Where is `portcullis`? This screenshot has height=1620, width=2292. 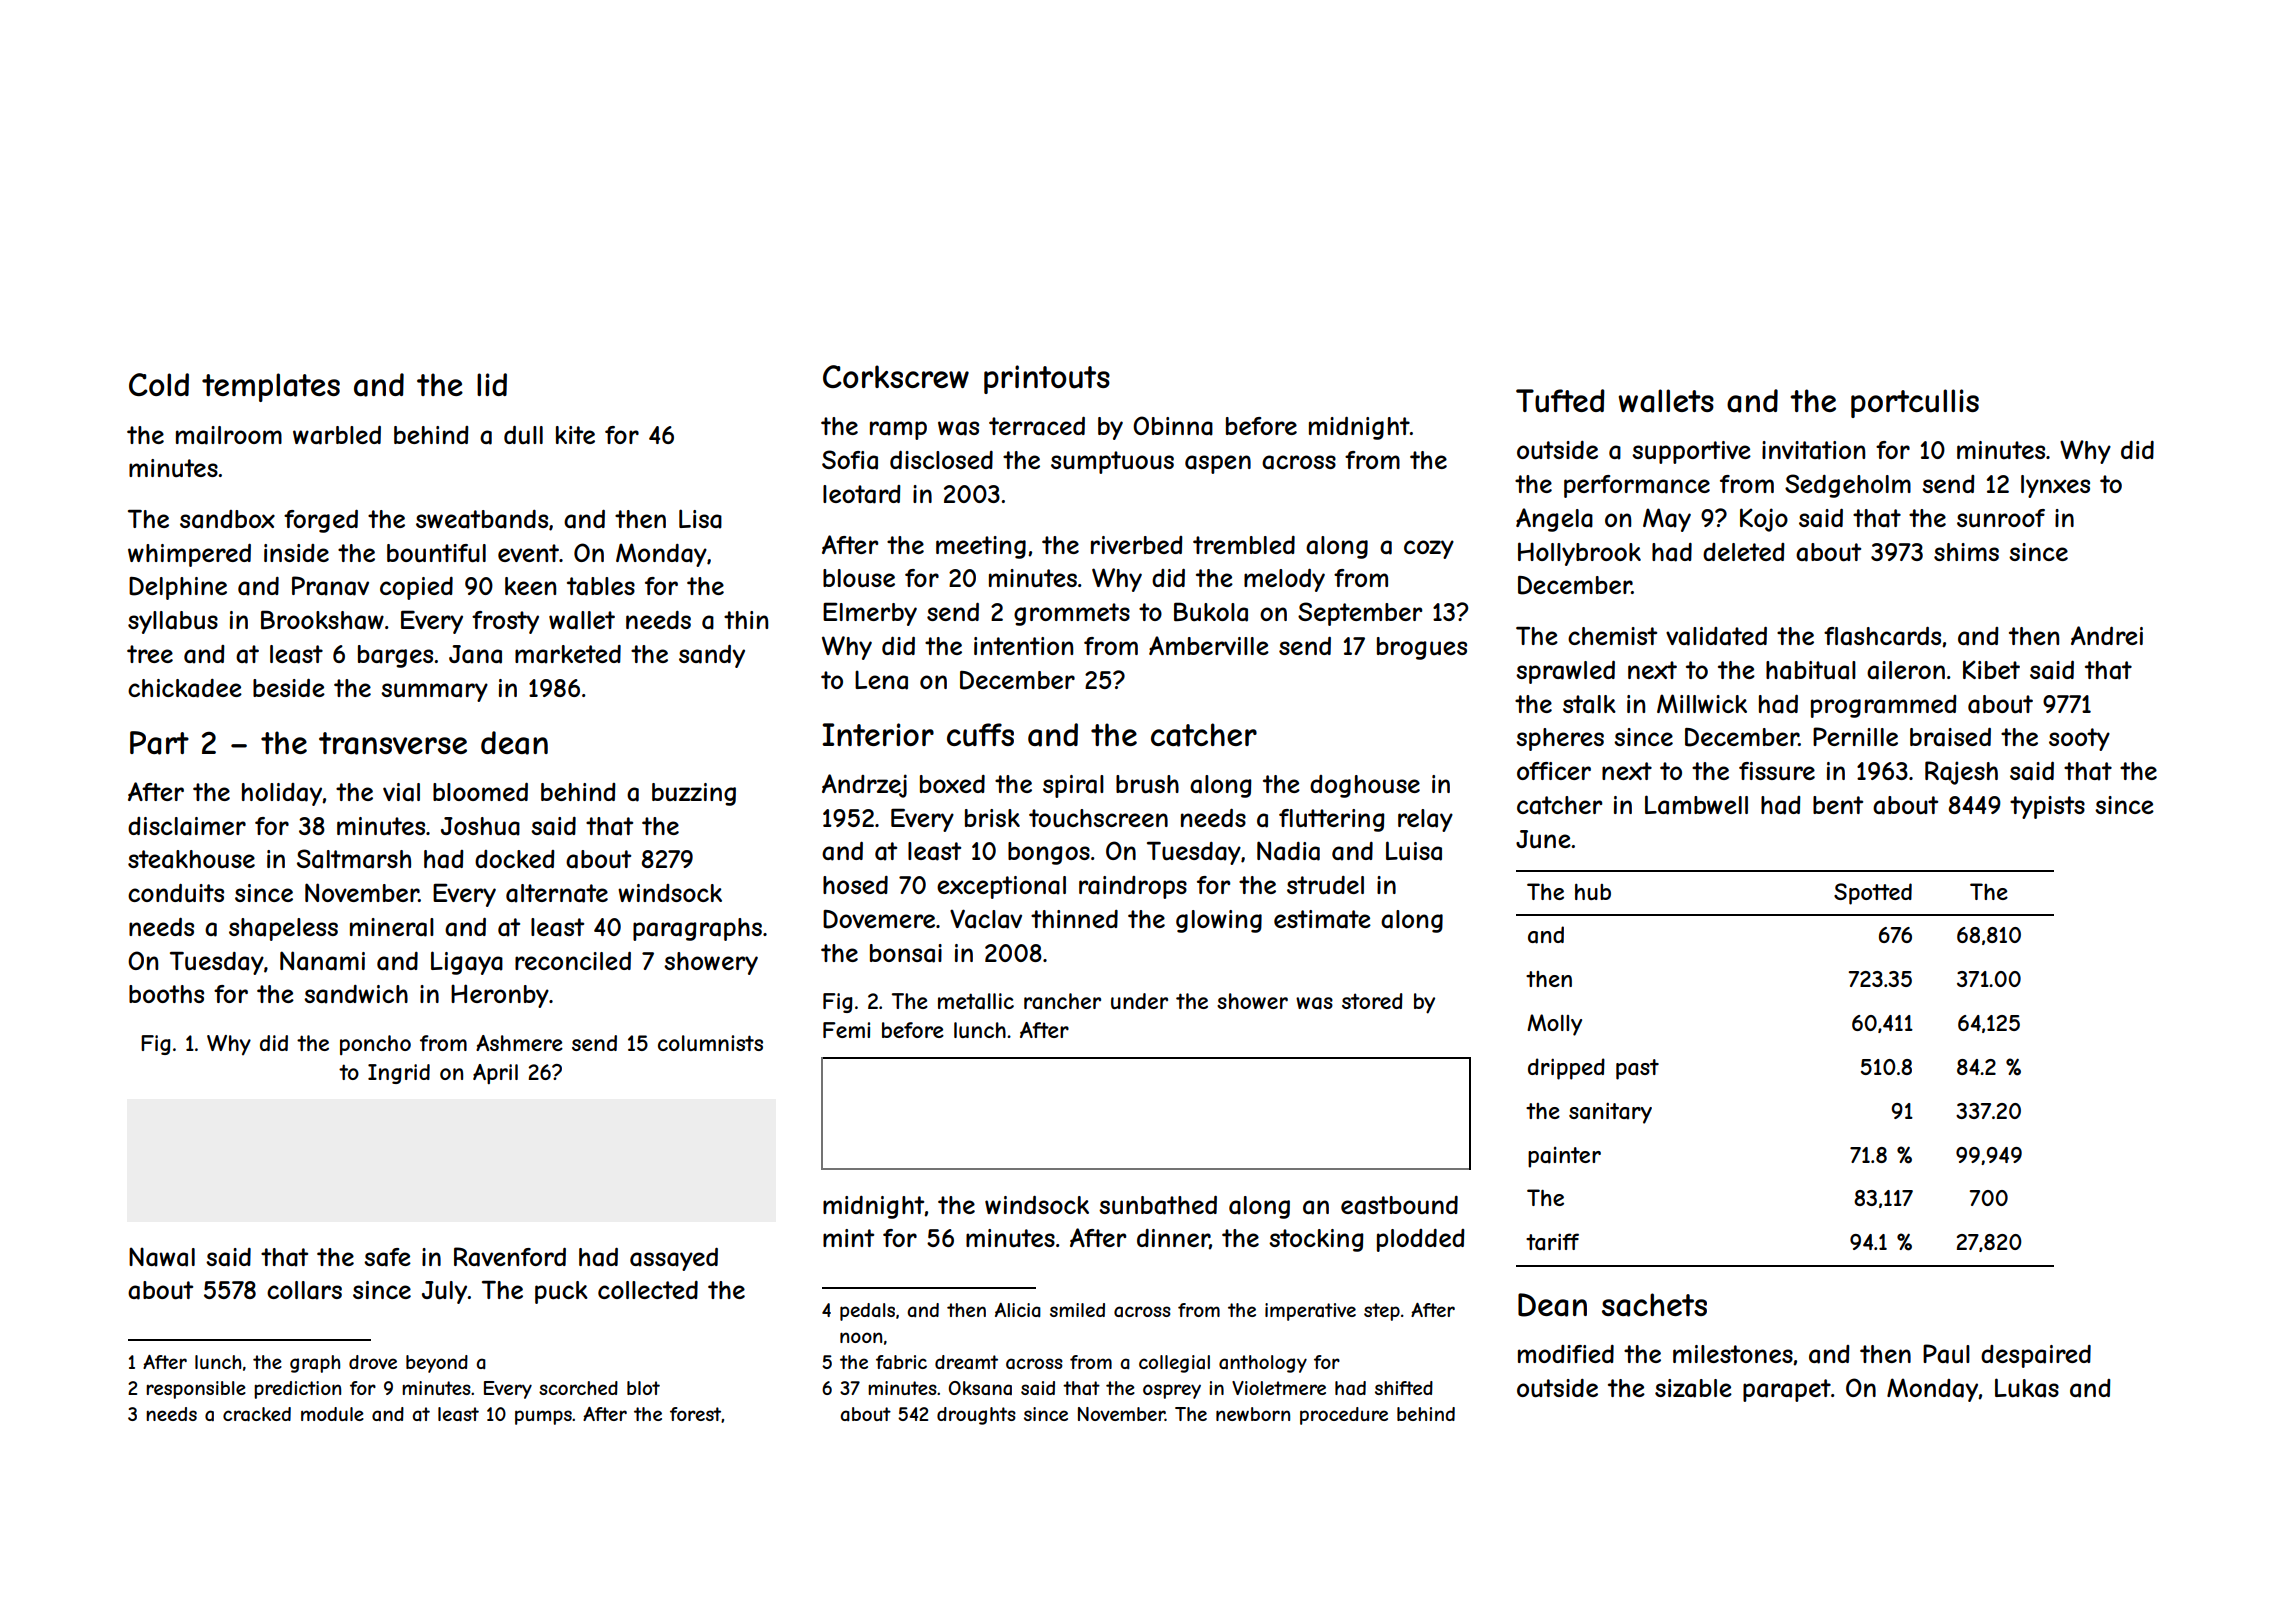 portcullis is located at coordinates (1915, 403).
